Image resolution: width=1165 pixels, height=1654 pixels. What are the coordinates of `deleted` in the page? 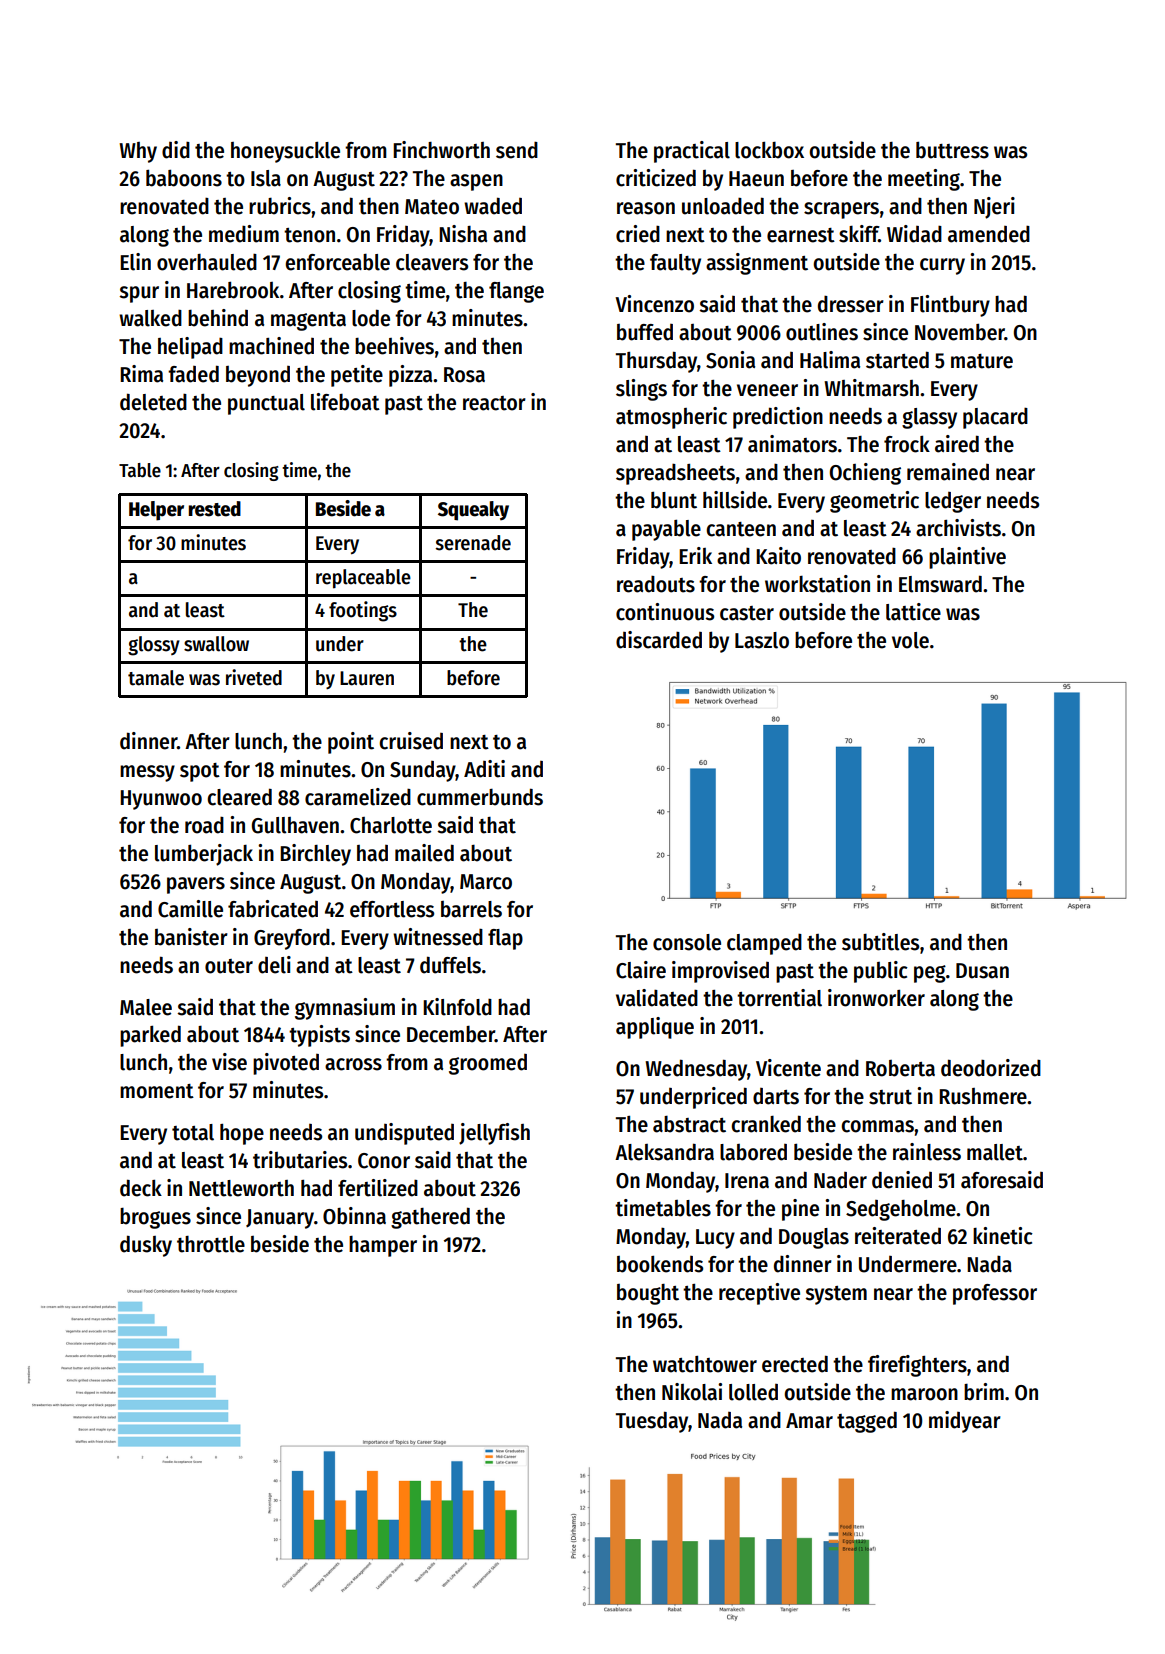 It's located at (153, 402).
